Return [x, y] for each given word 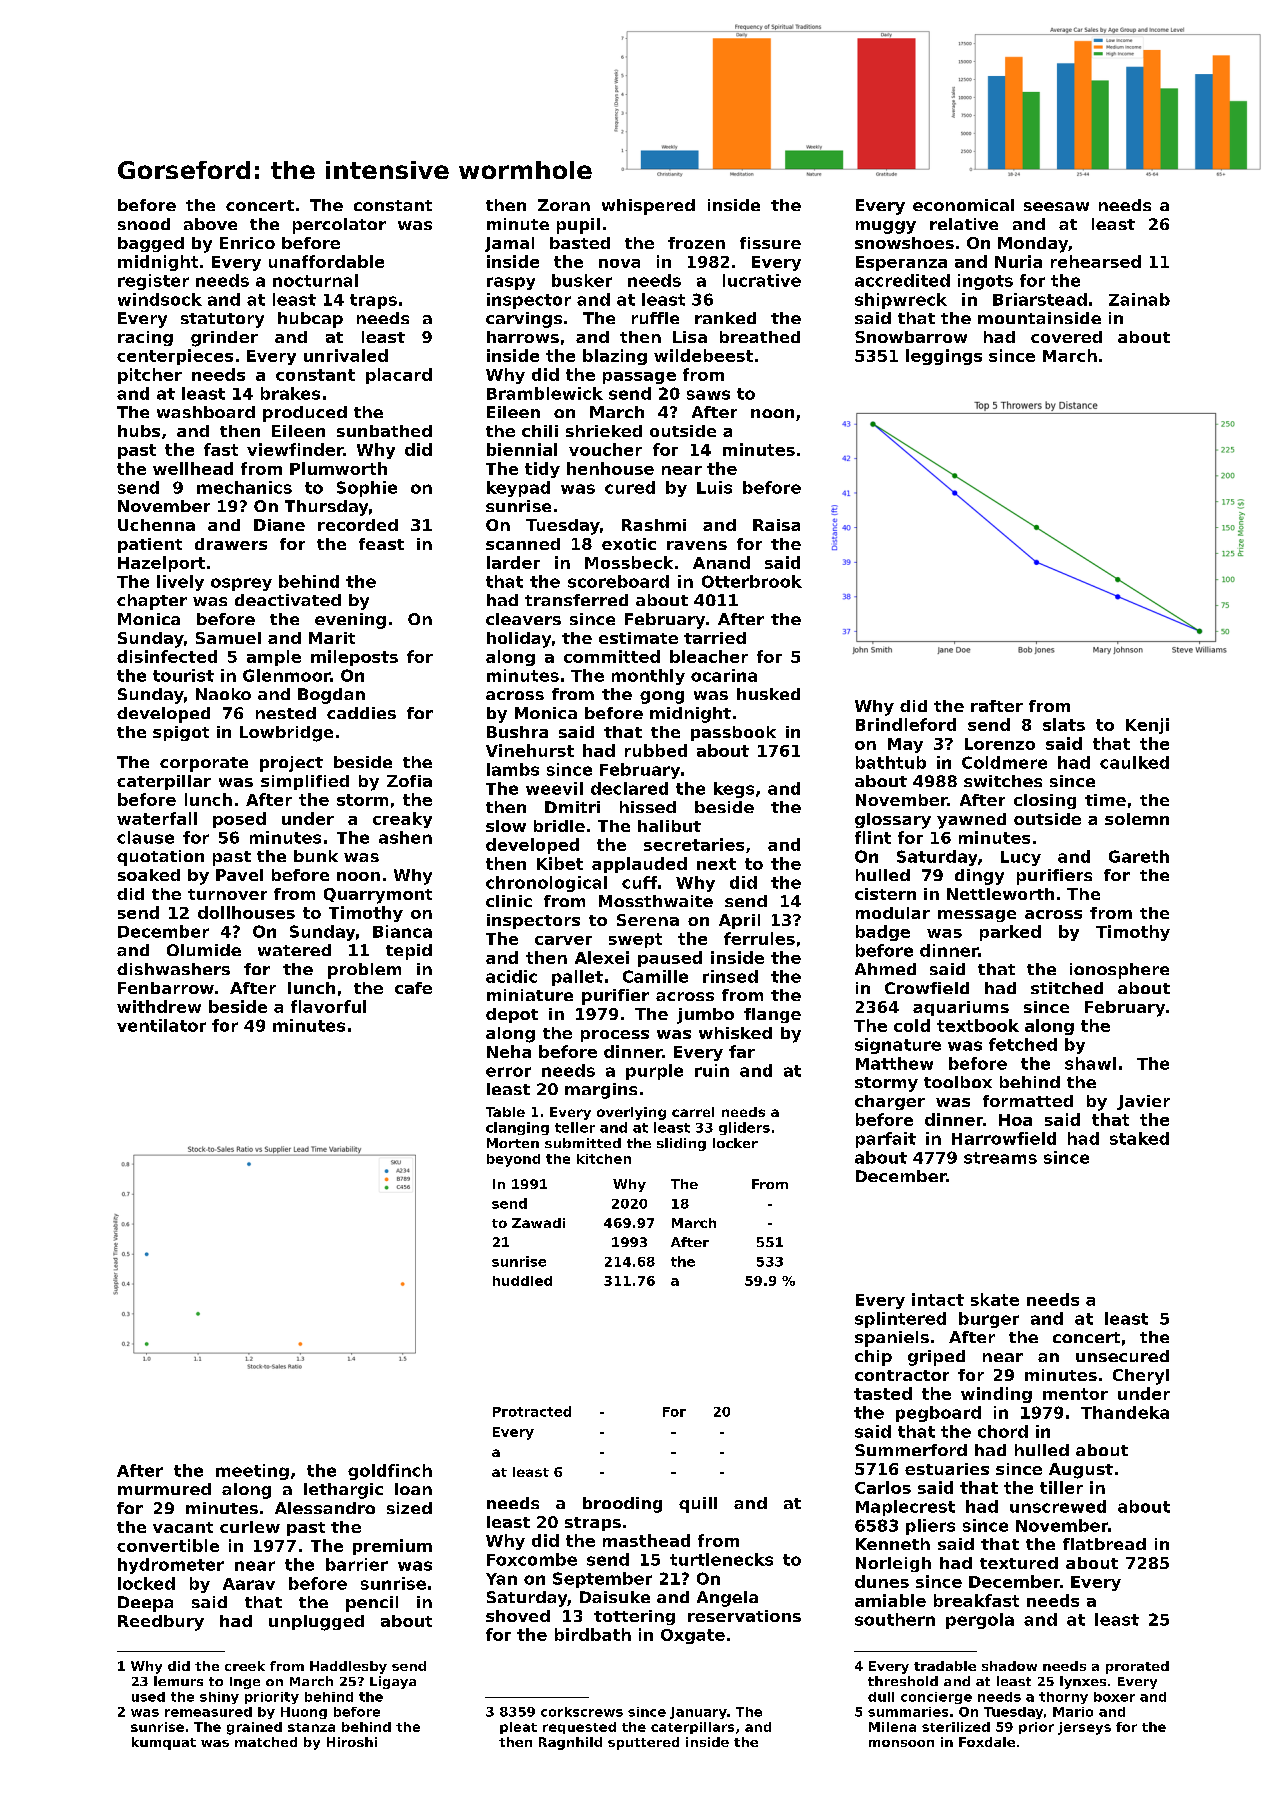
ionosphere [1119, 971]
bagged [151, 244]
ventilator [161, 1025]
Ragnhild [570, 1743]
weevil [554, 788]
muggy [886, 227]
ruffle [655, 318]
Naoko [223, 694]
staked [1139, 1138]
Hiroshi [352, 1742]
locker [735, 1143]
